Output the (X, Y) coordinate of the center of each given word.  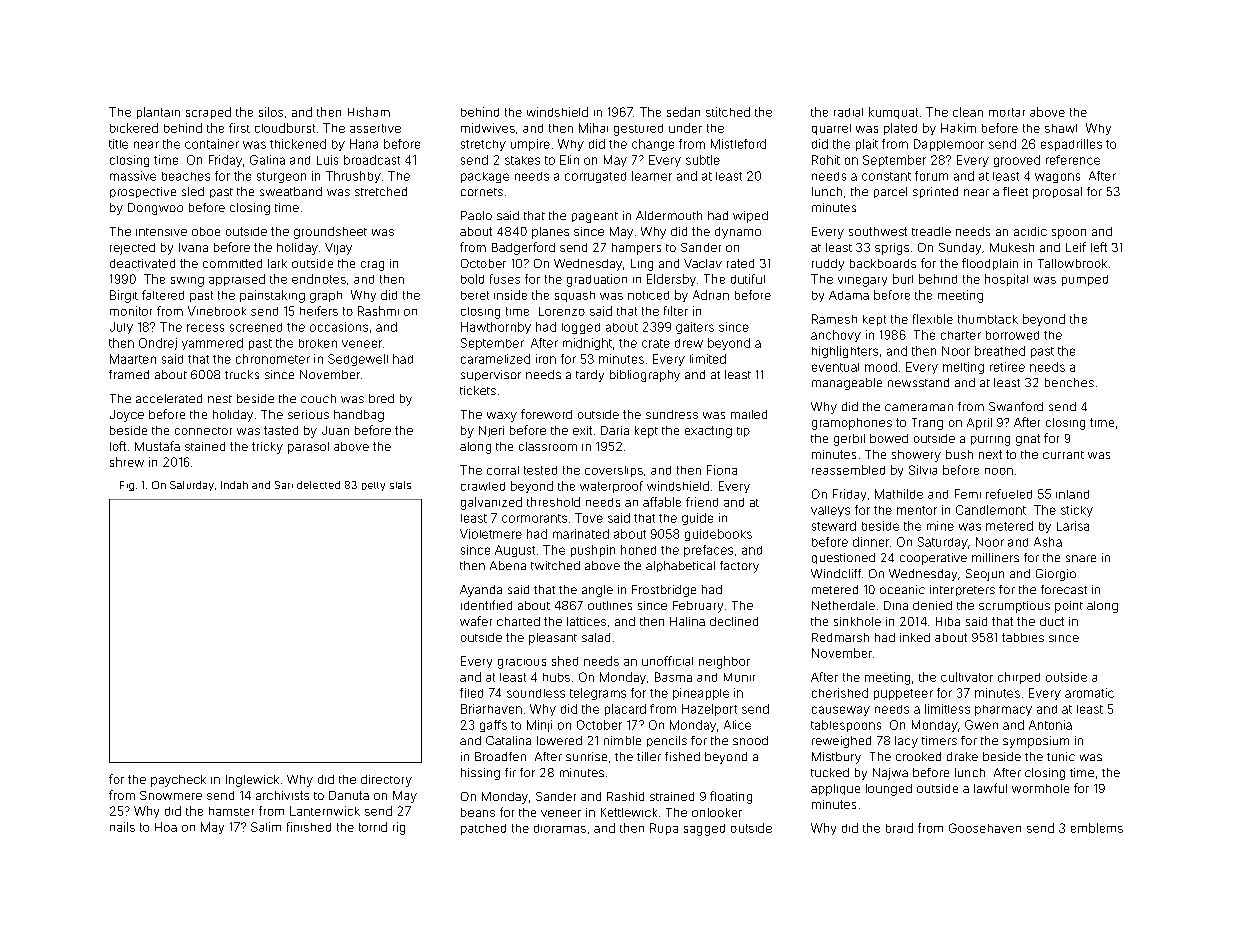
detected (318, 485)
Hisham (369, 112)
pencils (667, 741)
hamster (231, 811)
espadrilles (1071, 145)
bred (381, 398)
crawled (483, 486)
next (990, 454)
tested (540, 470)
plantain (158, 113)
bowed (889, 438)
